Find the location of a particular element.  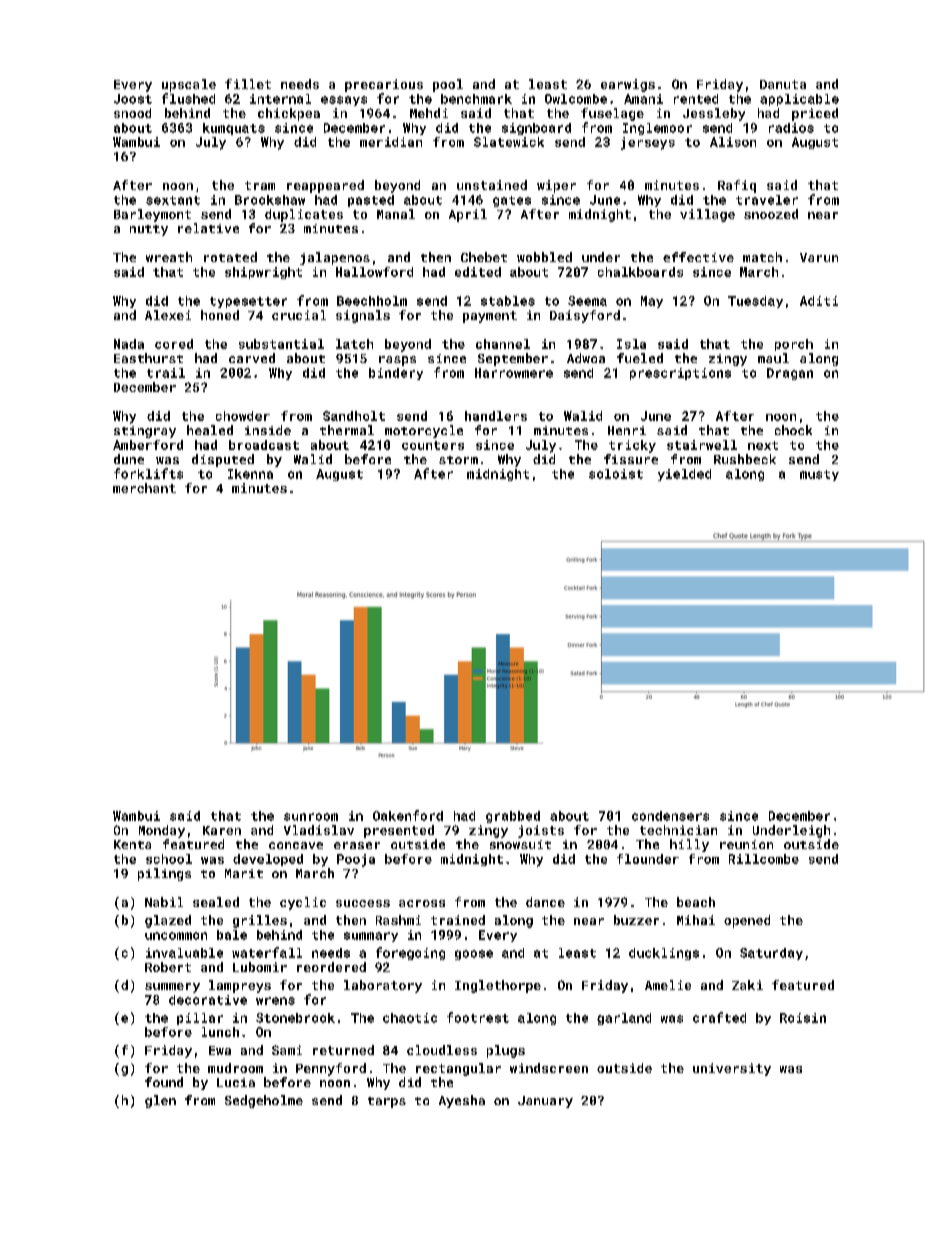

grabbed is located at coordinates (513, 817).
